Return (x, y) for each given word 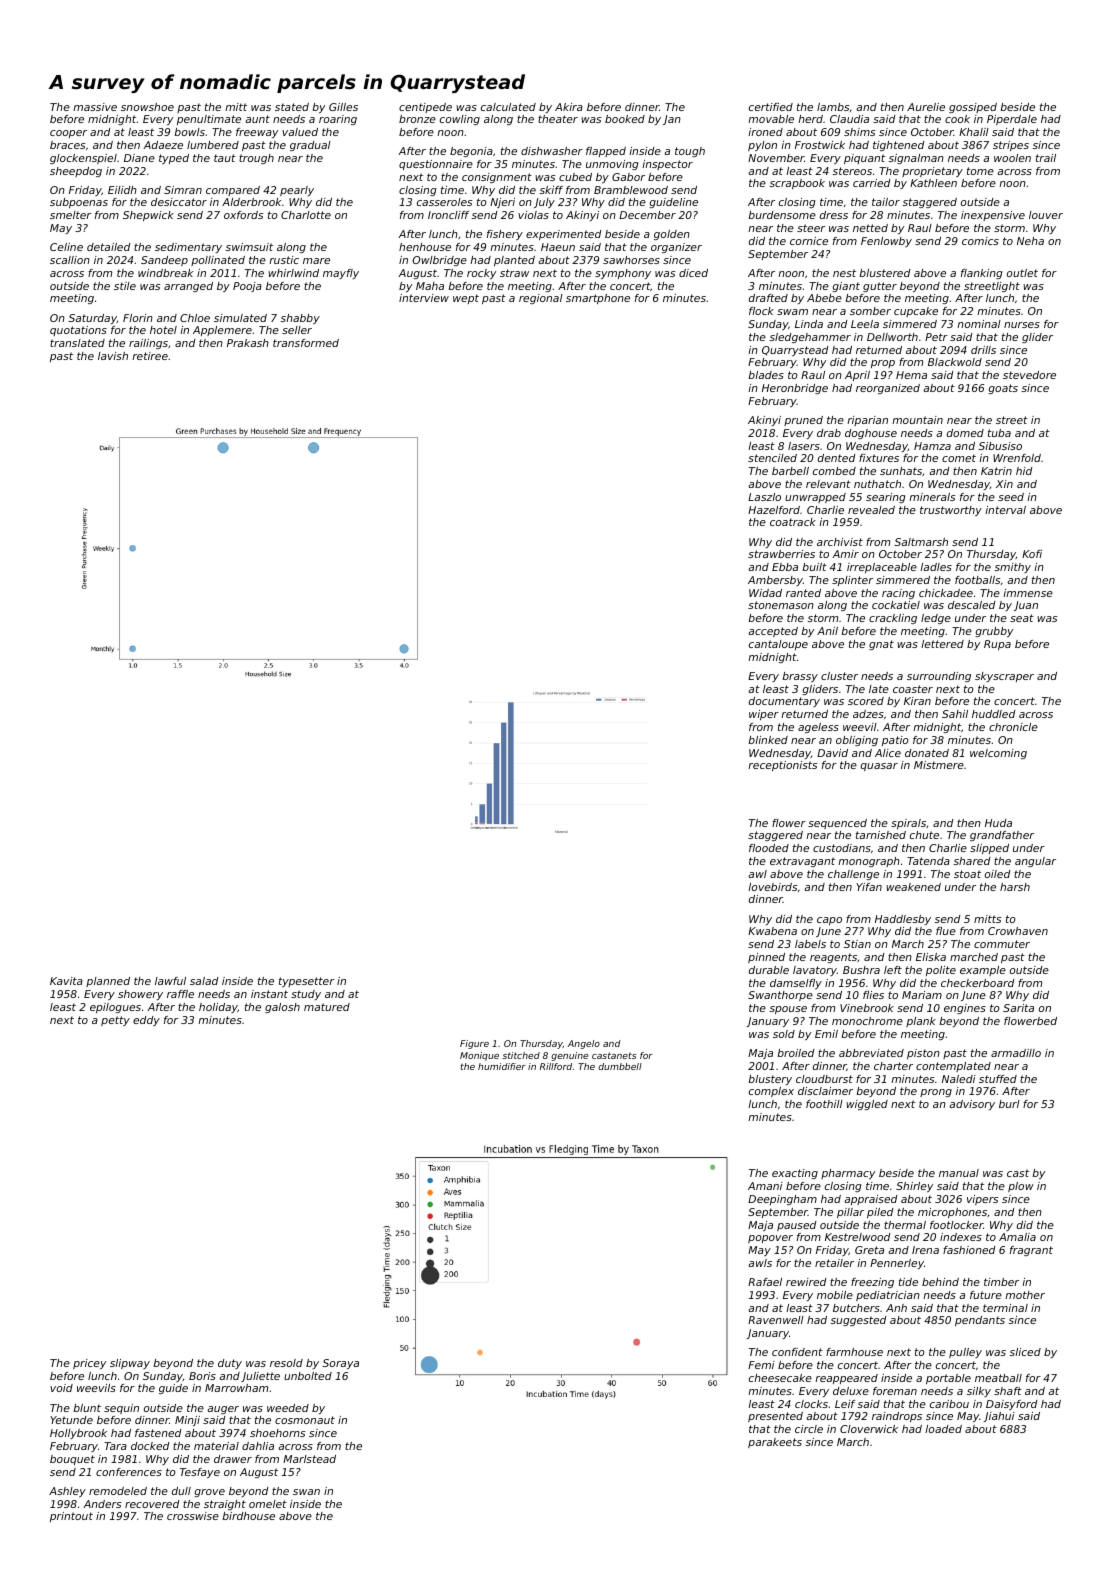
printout (71, 1517)
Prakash (248, 343)
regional (541, 299)
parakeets (775, 1443)
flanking (982, 274)
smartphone (598, 299)
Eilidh (122, 190)
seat (1022, 618)
